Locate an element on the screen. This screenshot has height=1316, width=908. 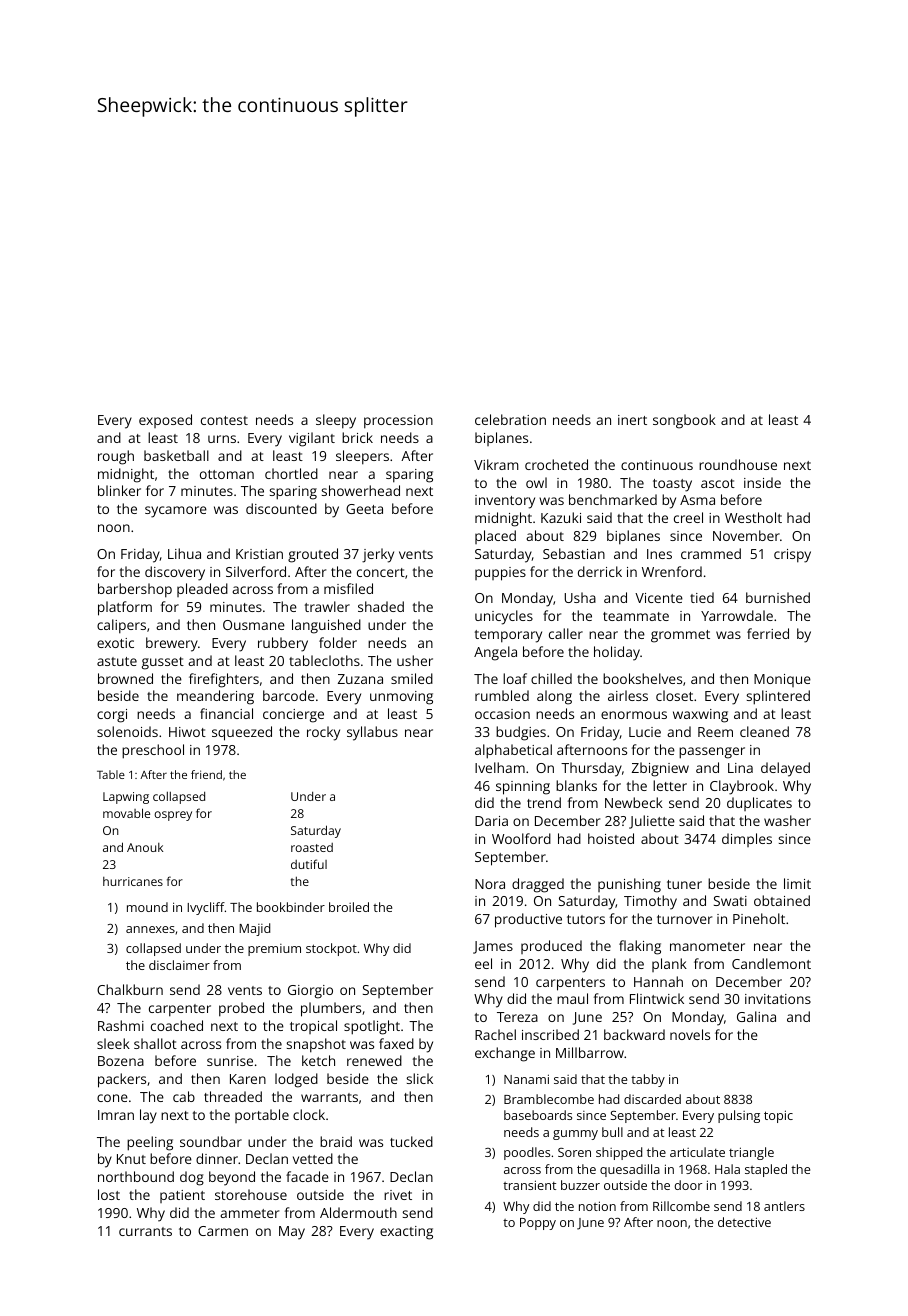
mound is located at coordinates (147, 907).
